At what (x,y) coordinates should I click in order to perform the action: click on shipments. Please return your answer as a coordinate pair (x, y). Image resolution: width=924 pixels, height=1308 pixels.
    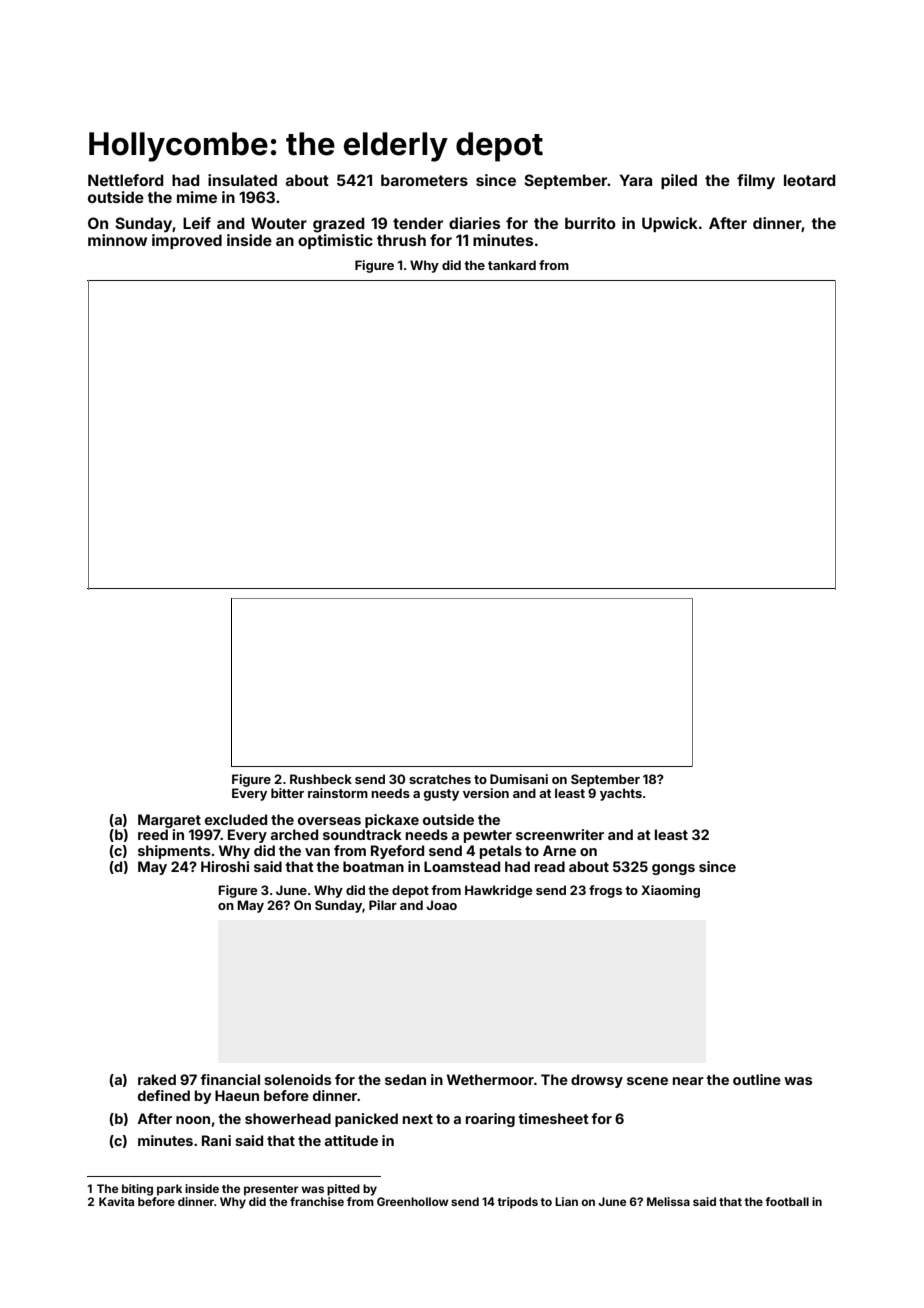
    Looking at the image, I should click on (174, 852).
